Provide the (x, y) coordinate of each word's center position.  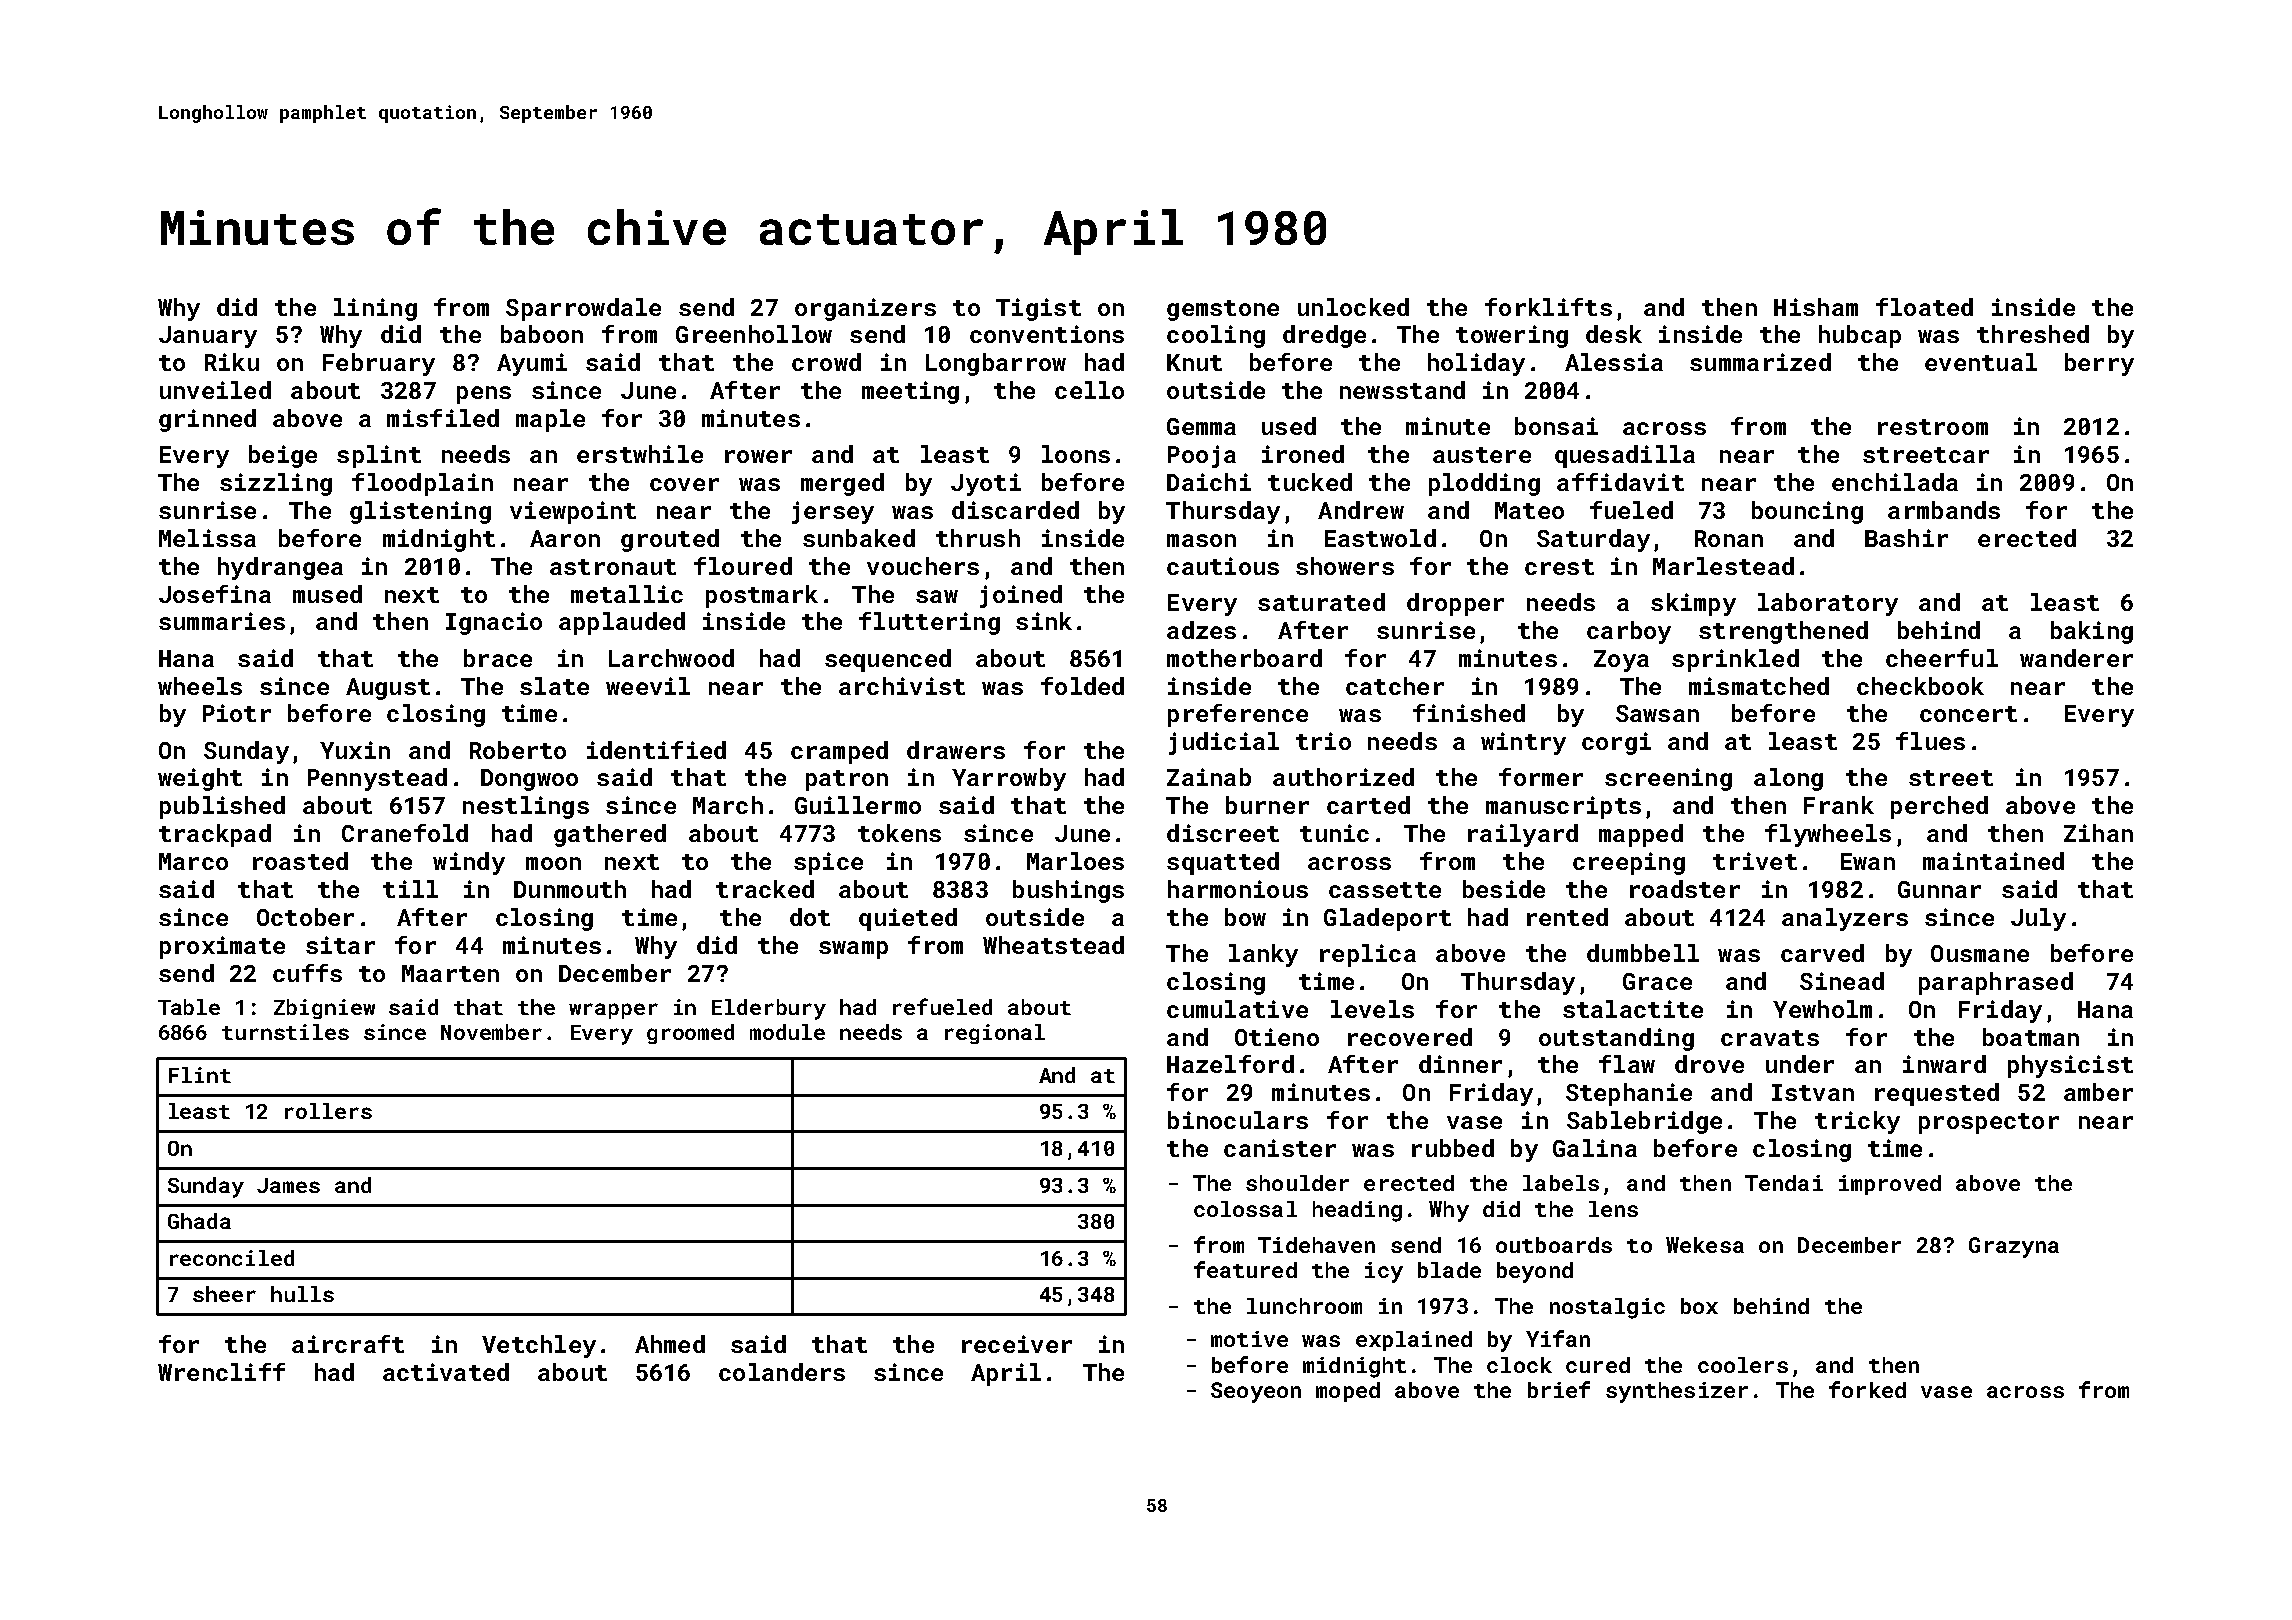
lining (375, 309)
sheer (224, 1294)
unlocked (1353, 307)
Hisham (1816, 307)
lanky (1263, 955)
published (222, 807)
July (2038, 919)
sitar (340, 945)
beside (1504, 889)
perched (1939, 807)
